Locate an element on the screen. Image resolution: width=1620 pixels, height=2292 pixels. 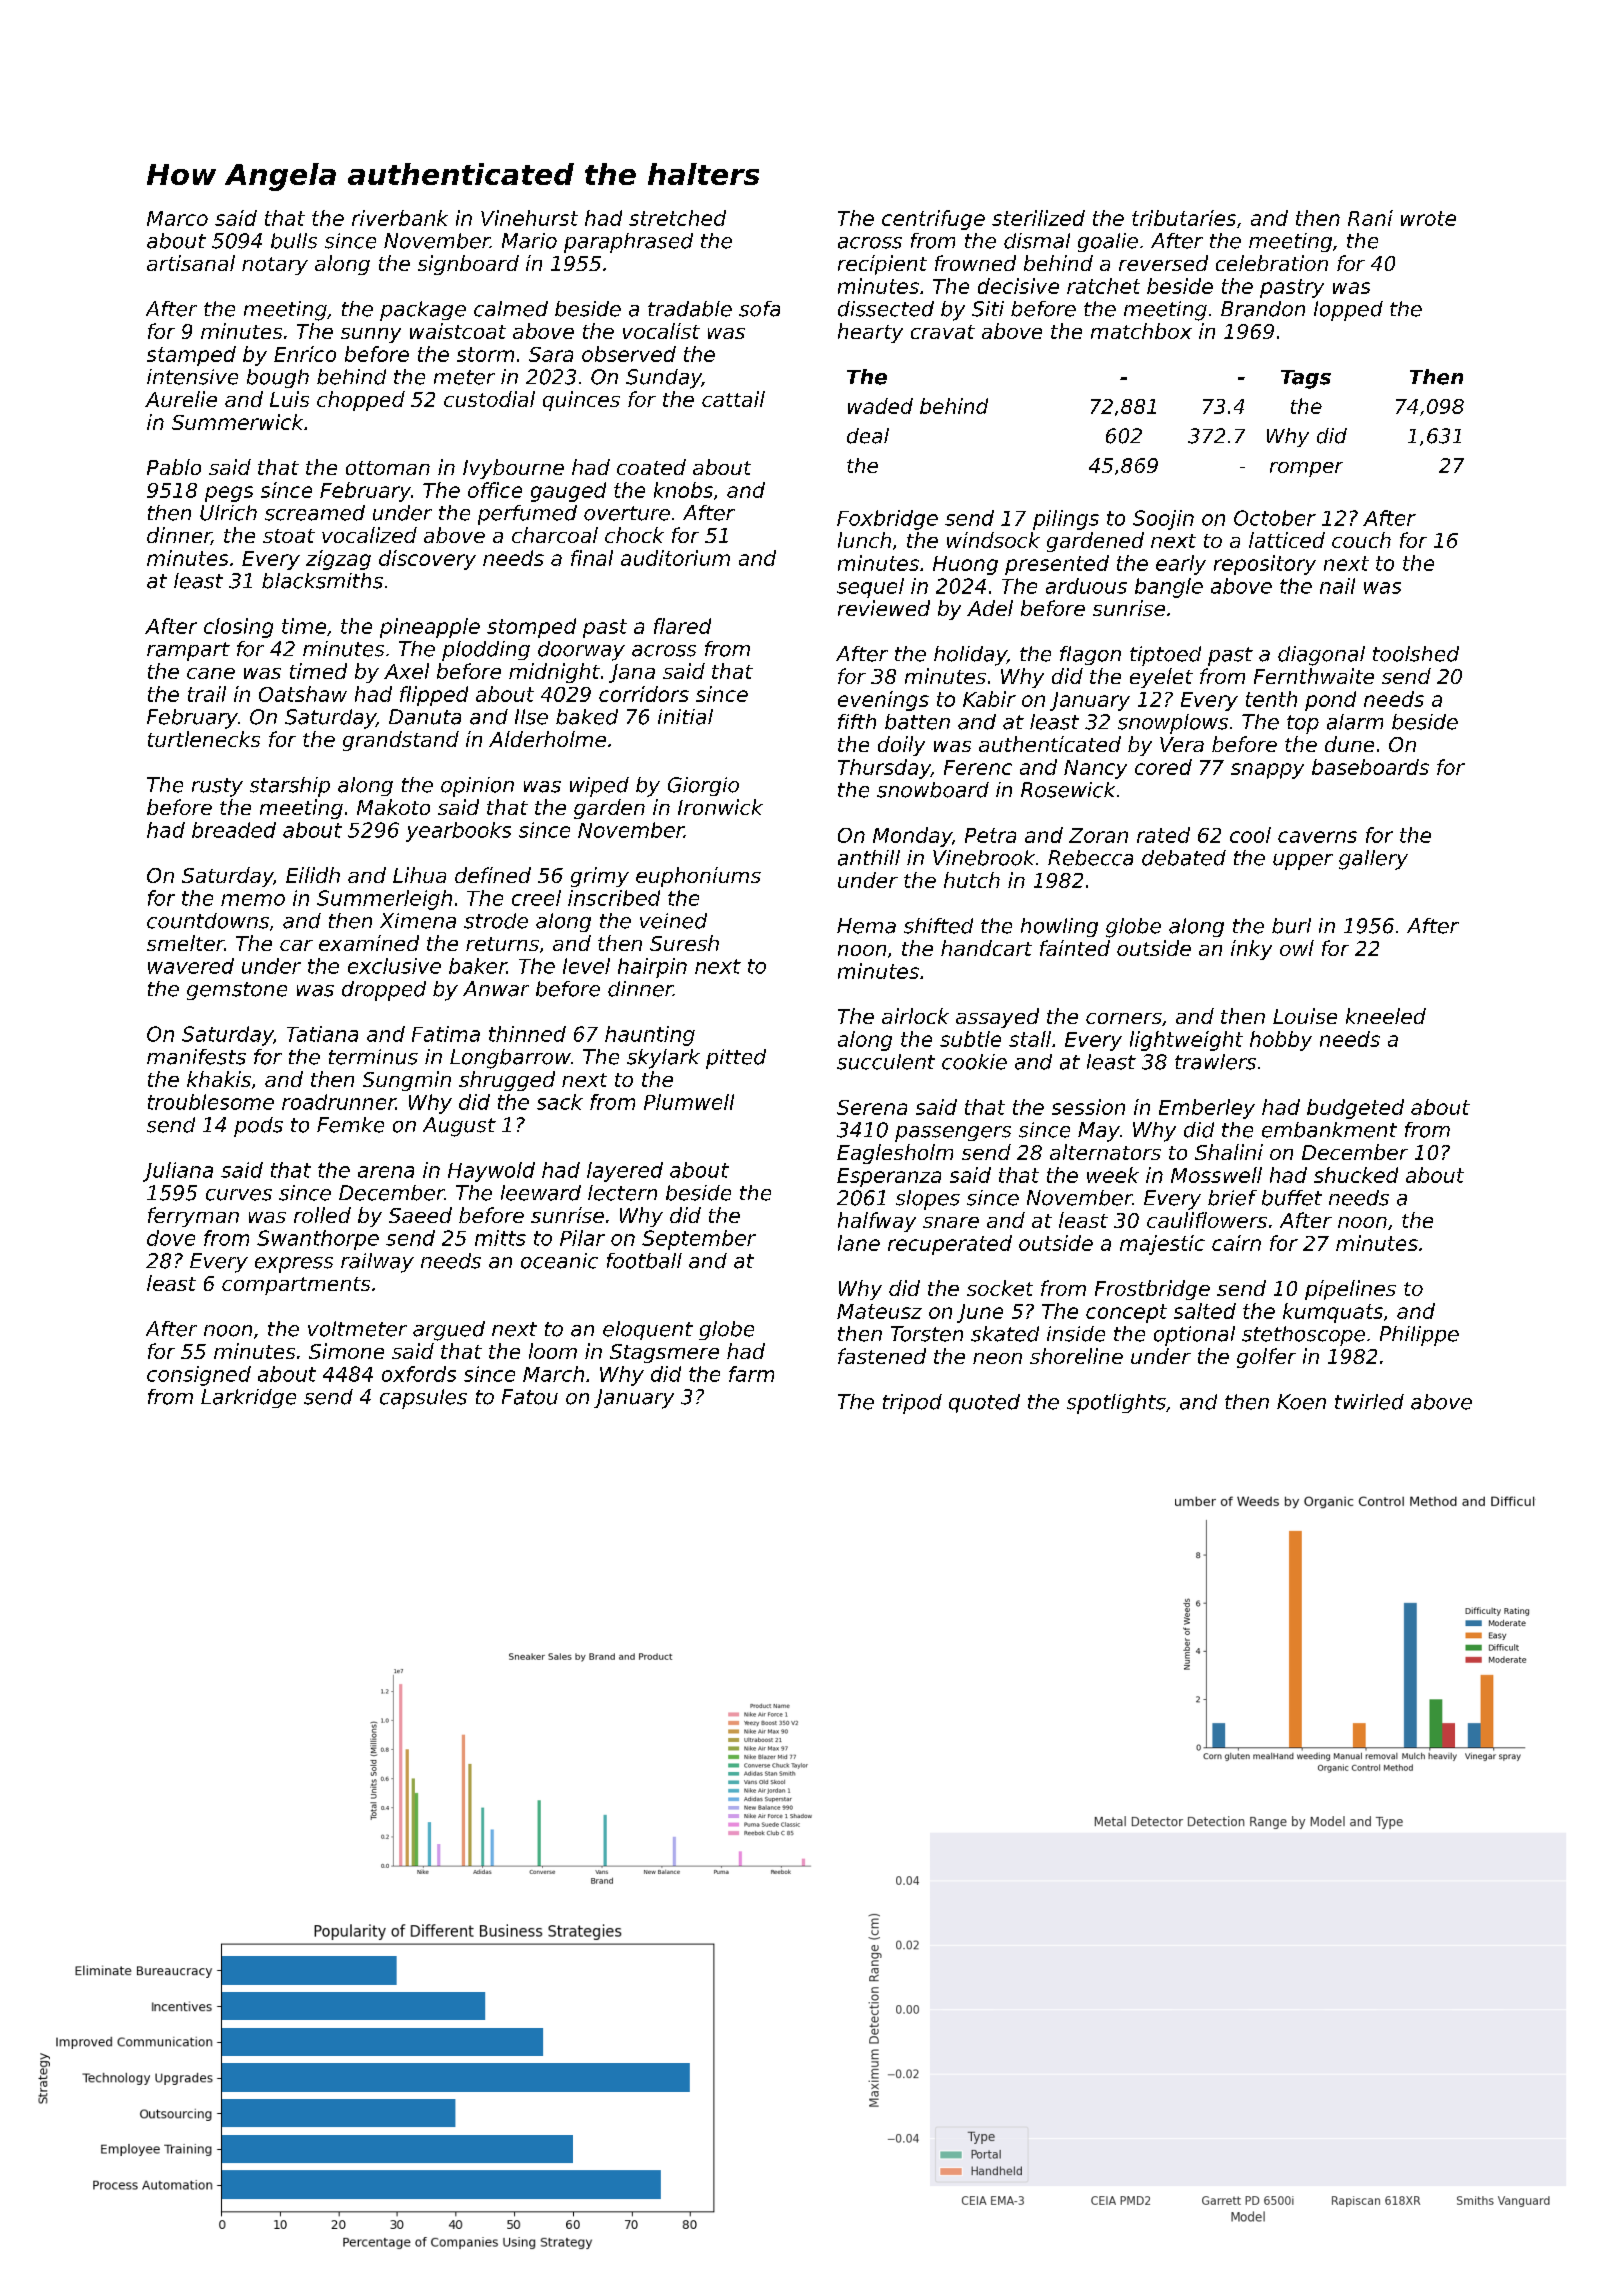
artisanal is located at coordinates (191, 263).
